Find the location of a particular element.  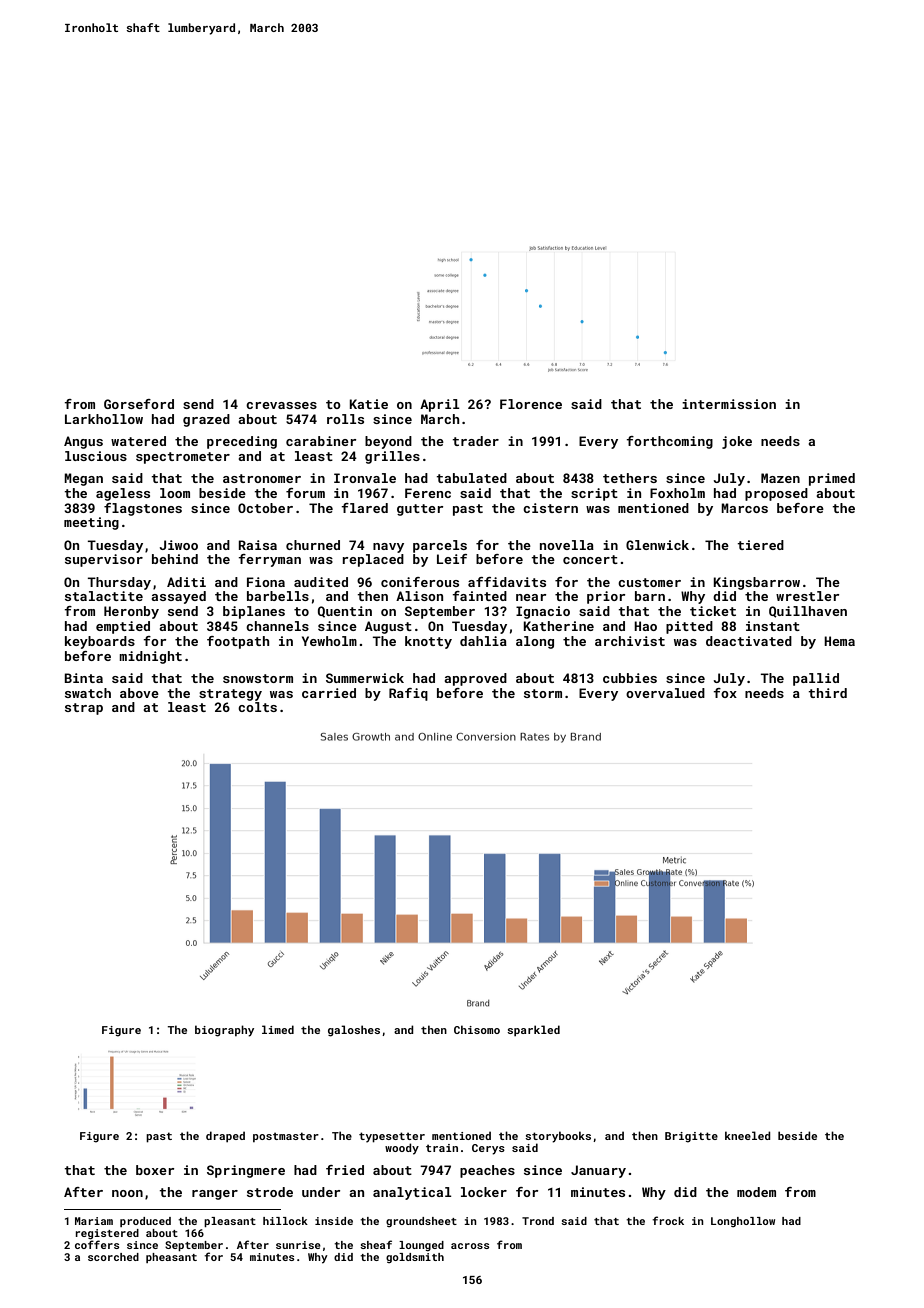

goldsmith is located at coordinates (415, 1258).
